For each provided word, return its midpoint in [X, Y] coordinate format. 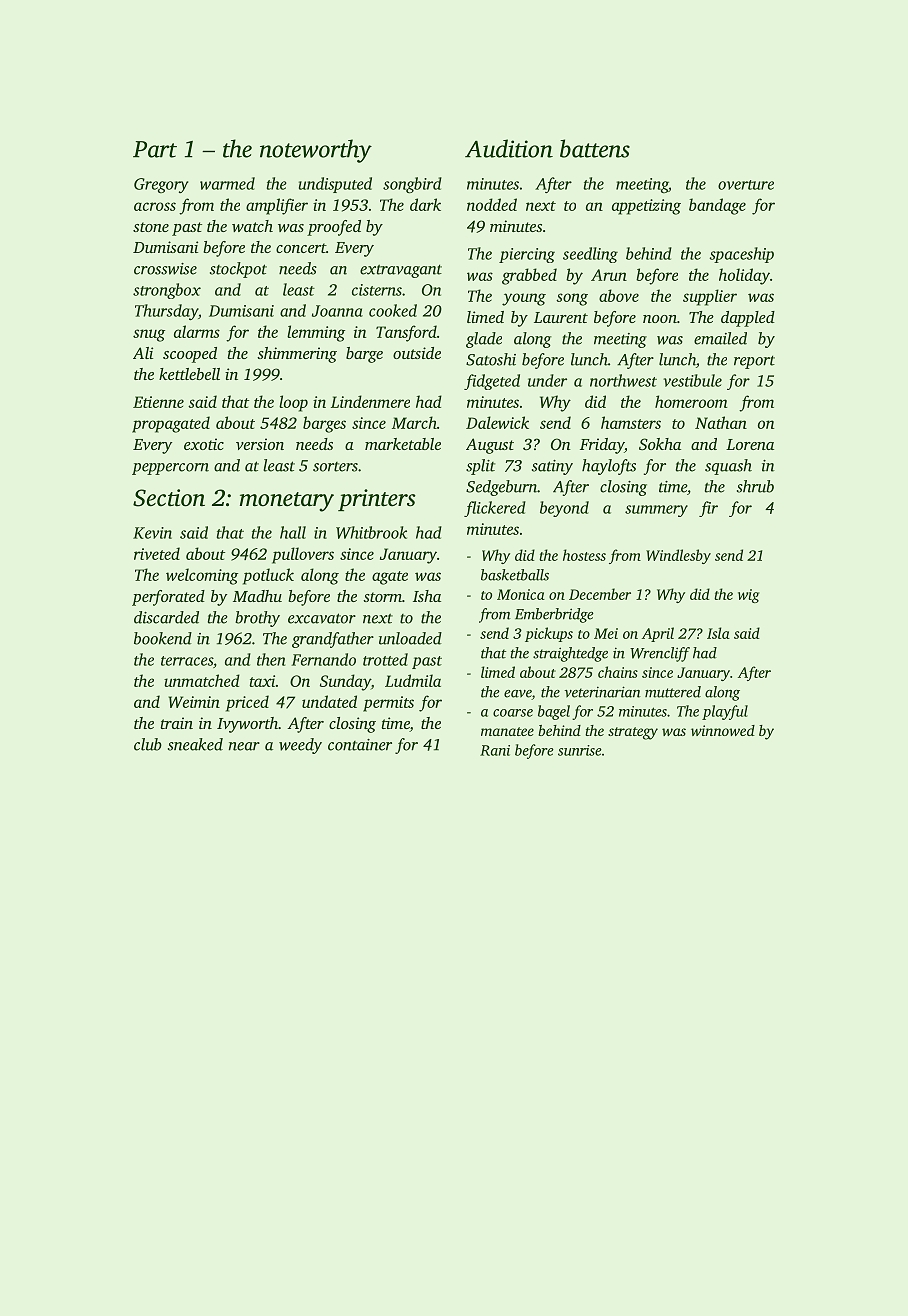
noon [660, 319]
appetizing [646, 207]
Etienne [158, 402]
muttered [673, 692]
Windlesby [678, 556]
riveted [157, 553]
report [754, 362]
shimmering [297, 355]
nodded [492, 204]
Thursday [166, 312]
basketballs [515, 575]
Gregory [161, 185]
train [176, 723]
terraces [187, 661]
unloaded [410, 638]
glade [484, 340]
